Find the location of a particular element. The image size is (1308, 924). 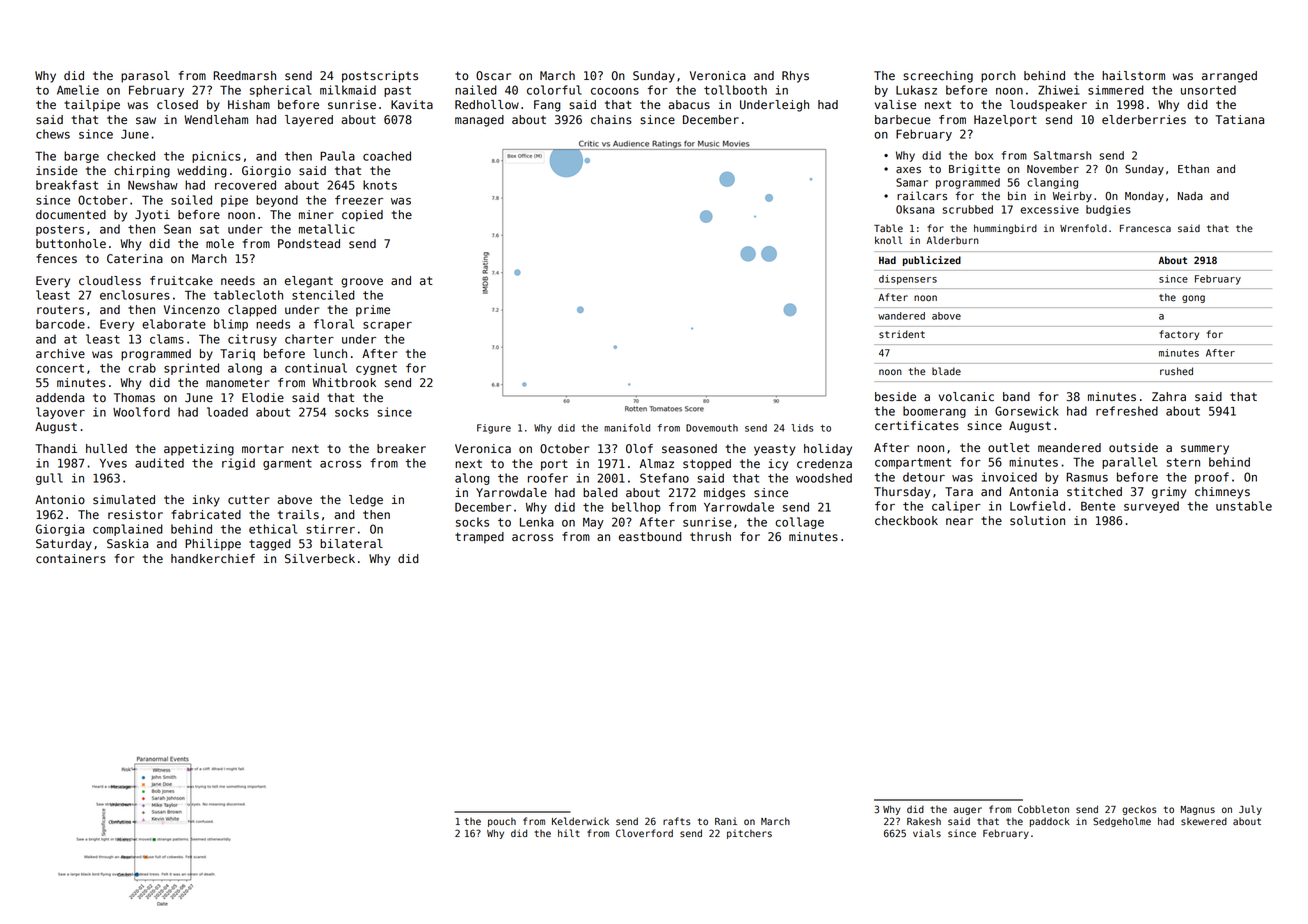

tramped is located at coordinates (479, 538).
